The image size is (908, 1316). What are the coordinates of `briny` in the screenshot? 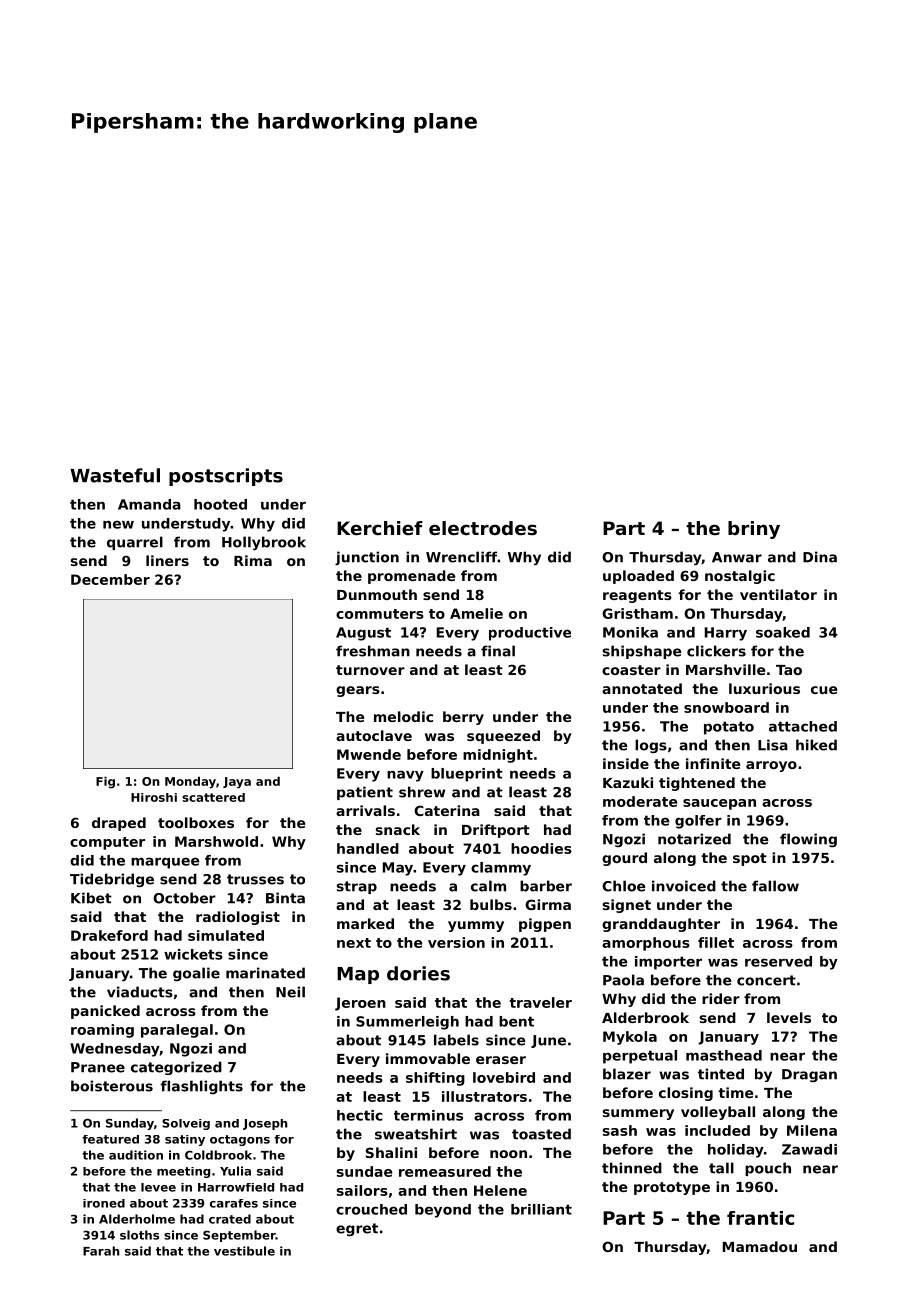 It's located at (754, 530).
